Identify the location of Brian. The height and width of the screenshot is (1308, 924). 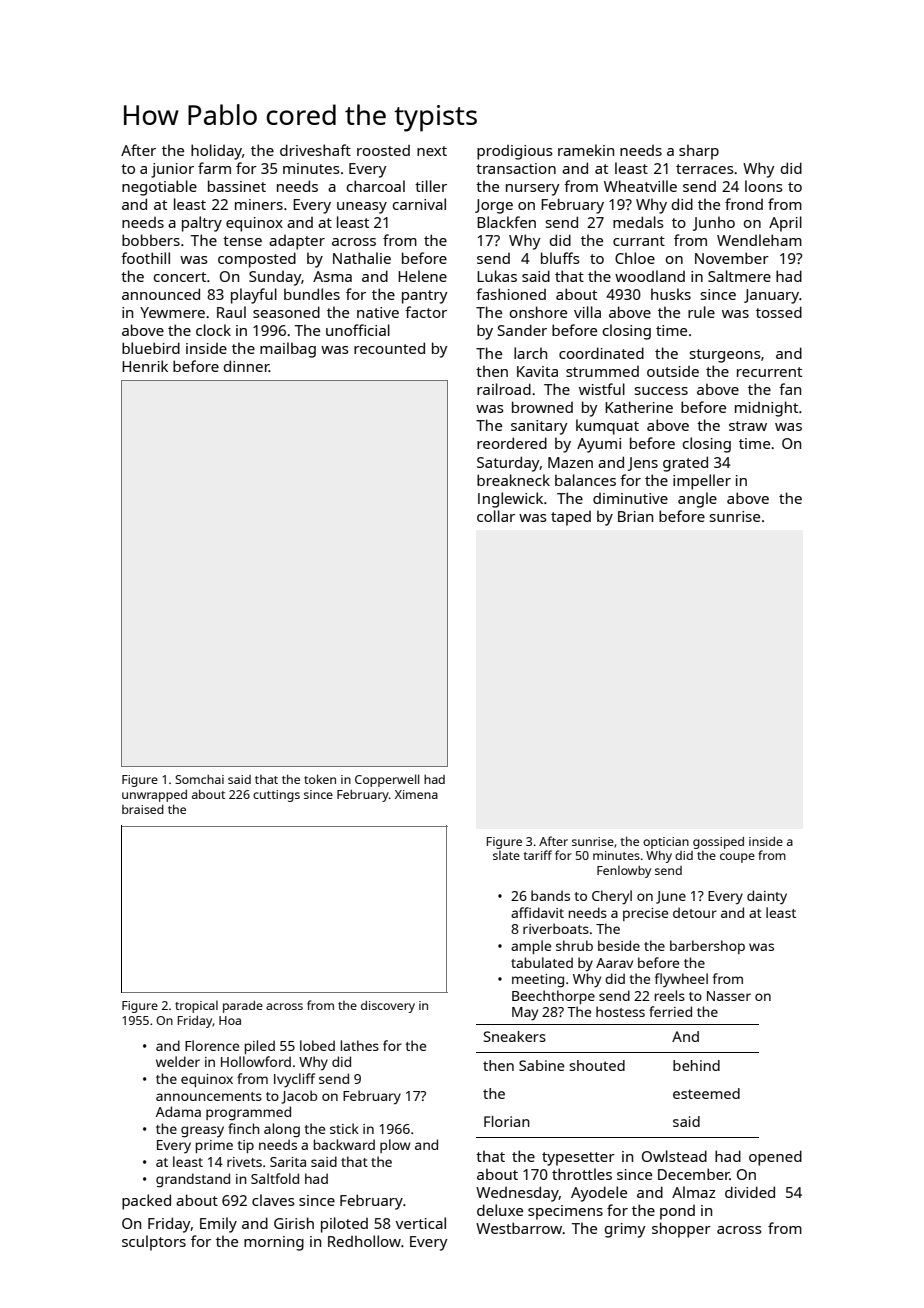
(635, 516).
